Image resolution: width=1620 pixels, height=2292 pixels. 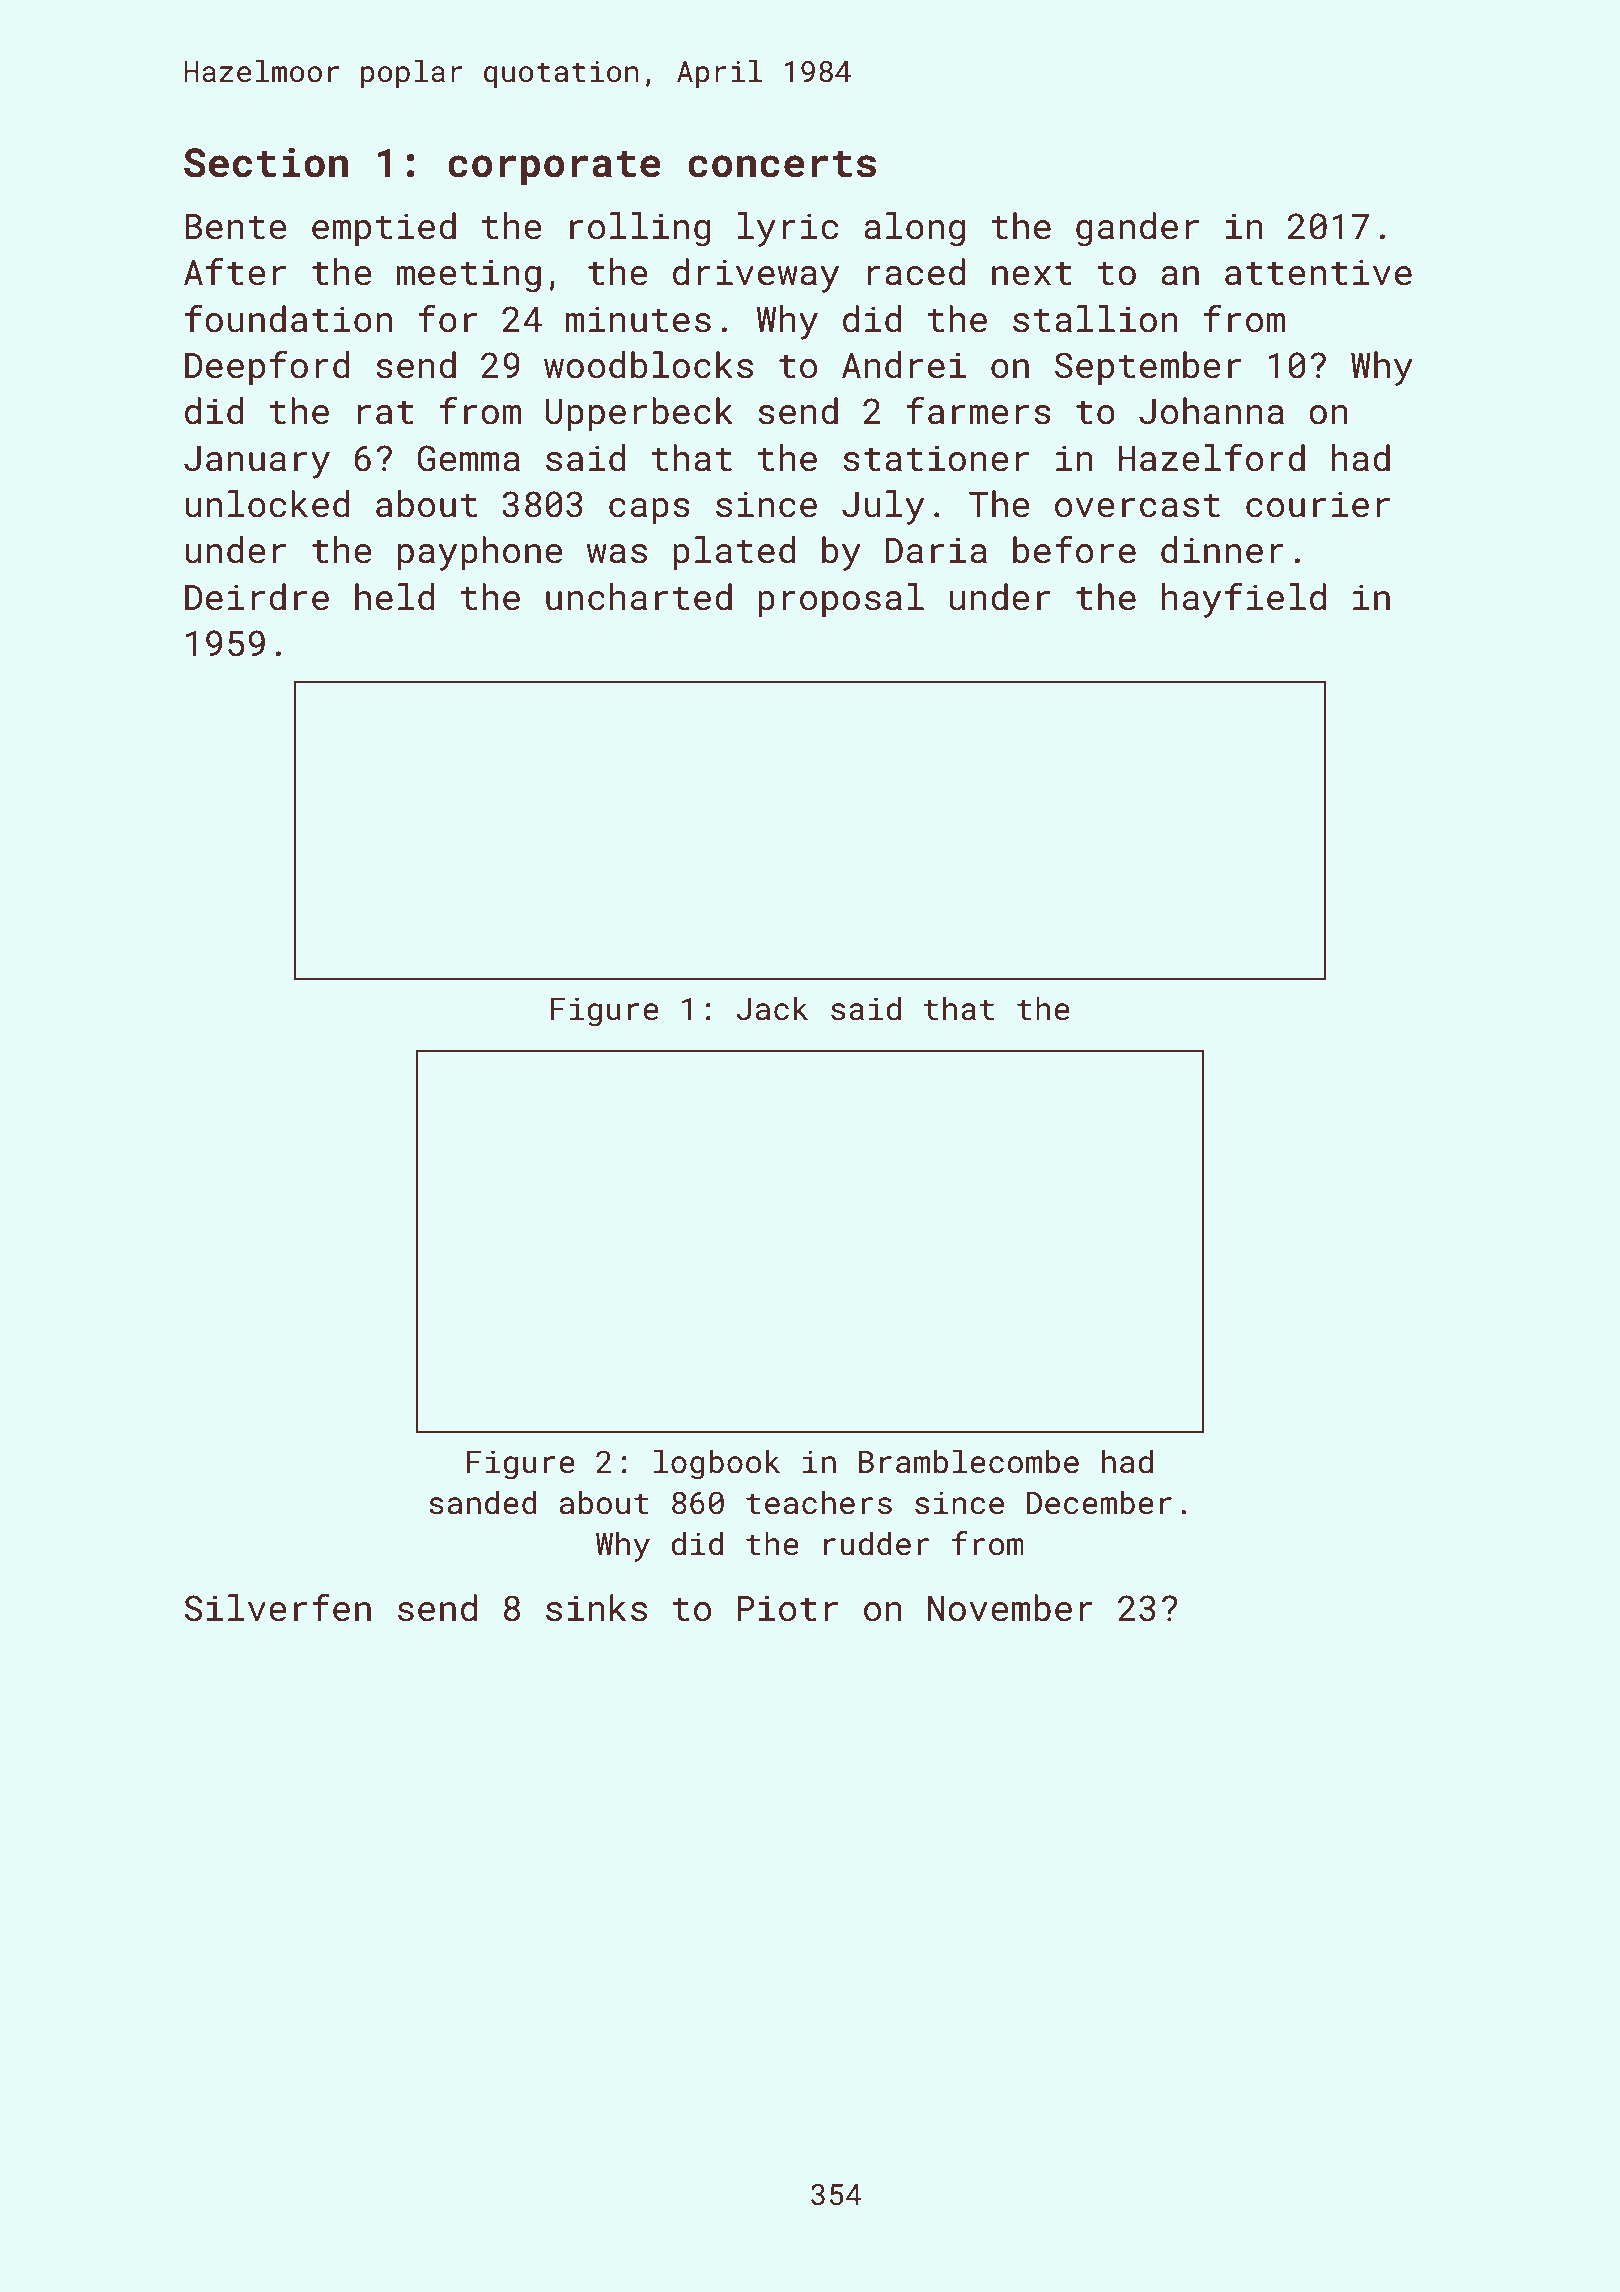 What do you see at coordinates (1137, 229) in the screenshot?
I see `gander` at bounding box center [1137, 229].
